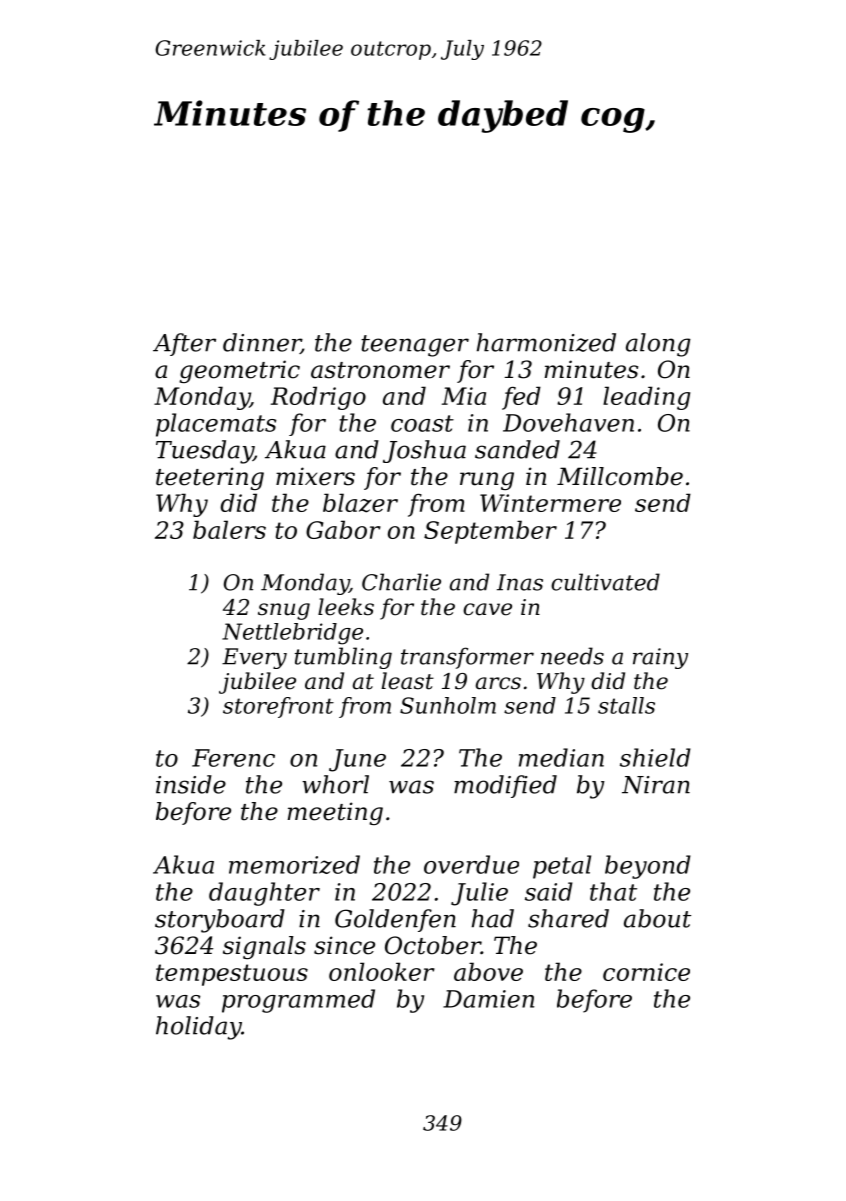  I want to click on Niran, so click(656, 785).
